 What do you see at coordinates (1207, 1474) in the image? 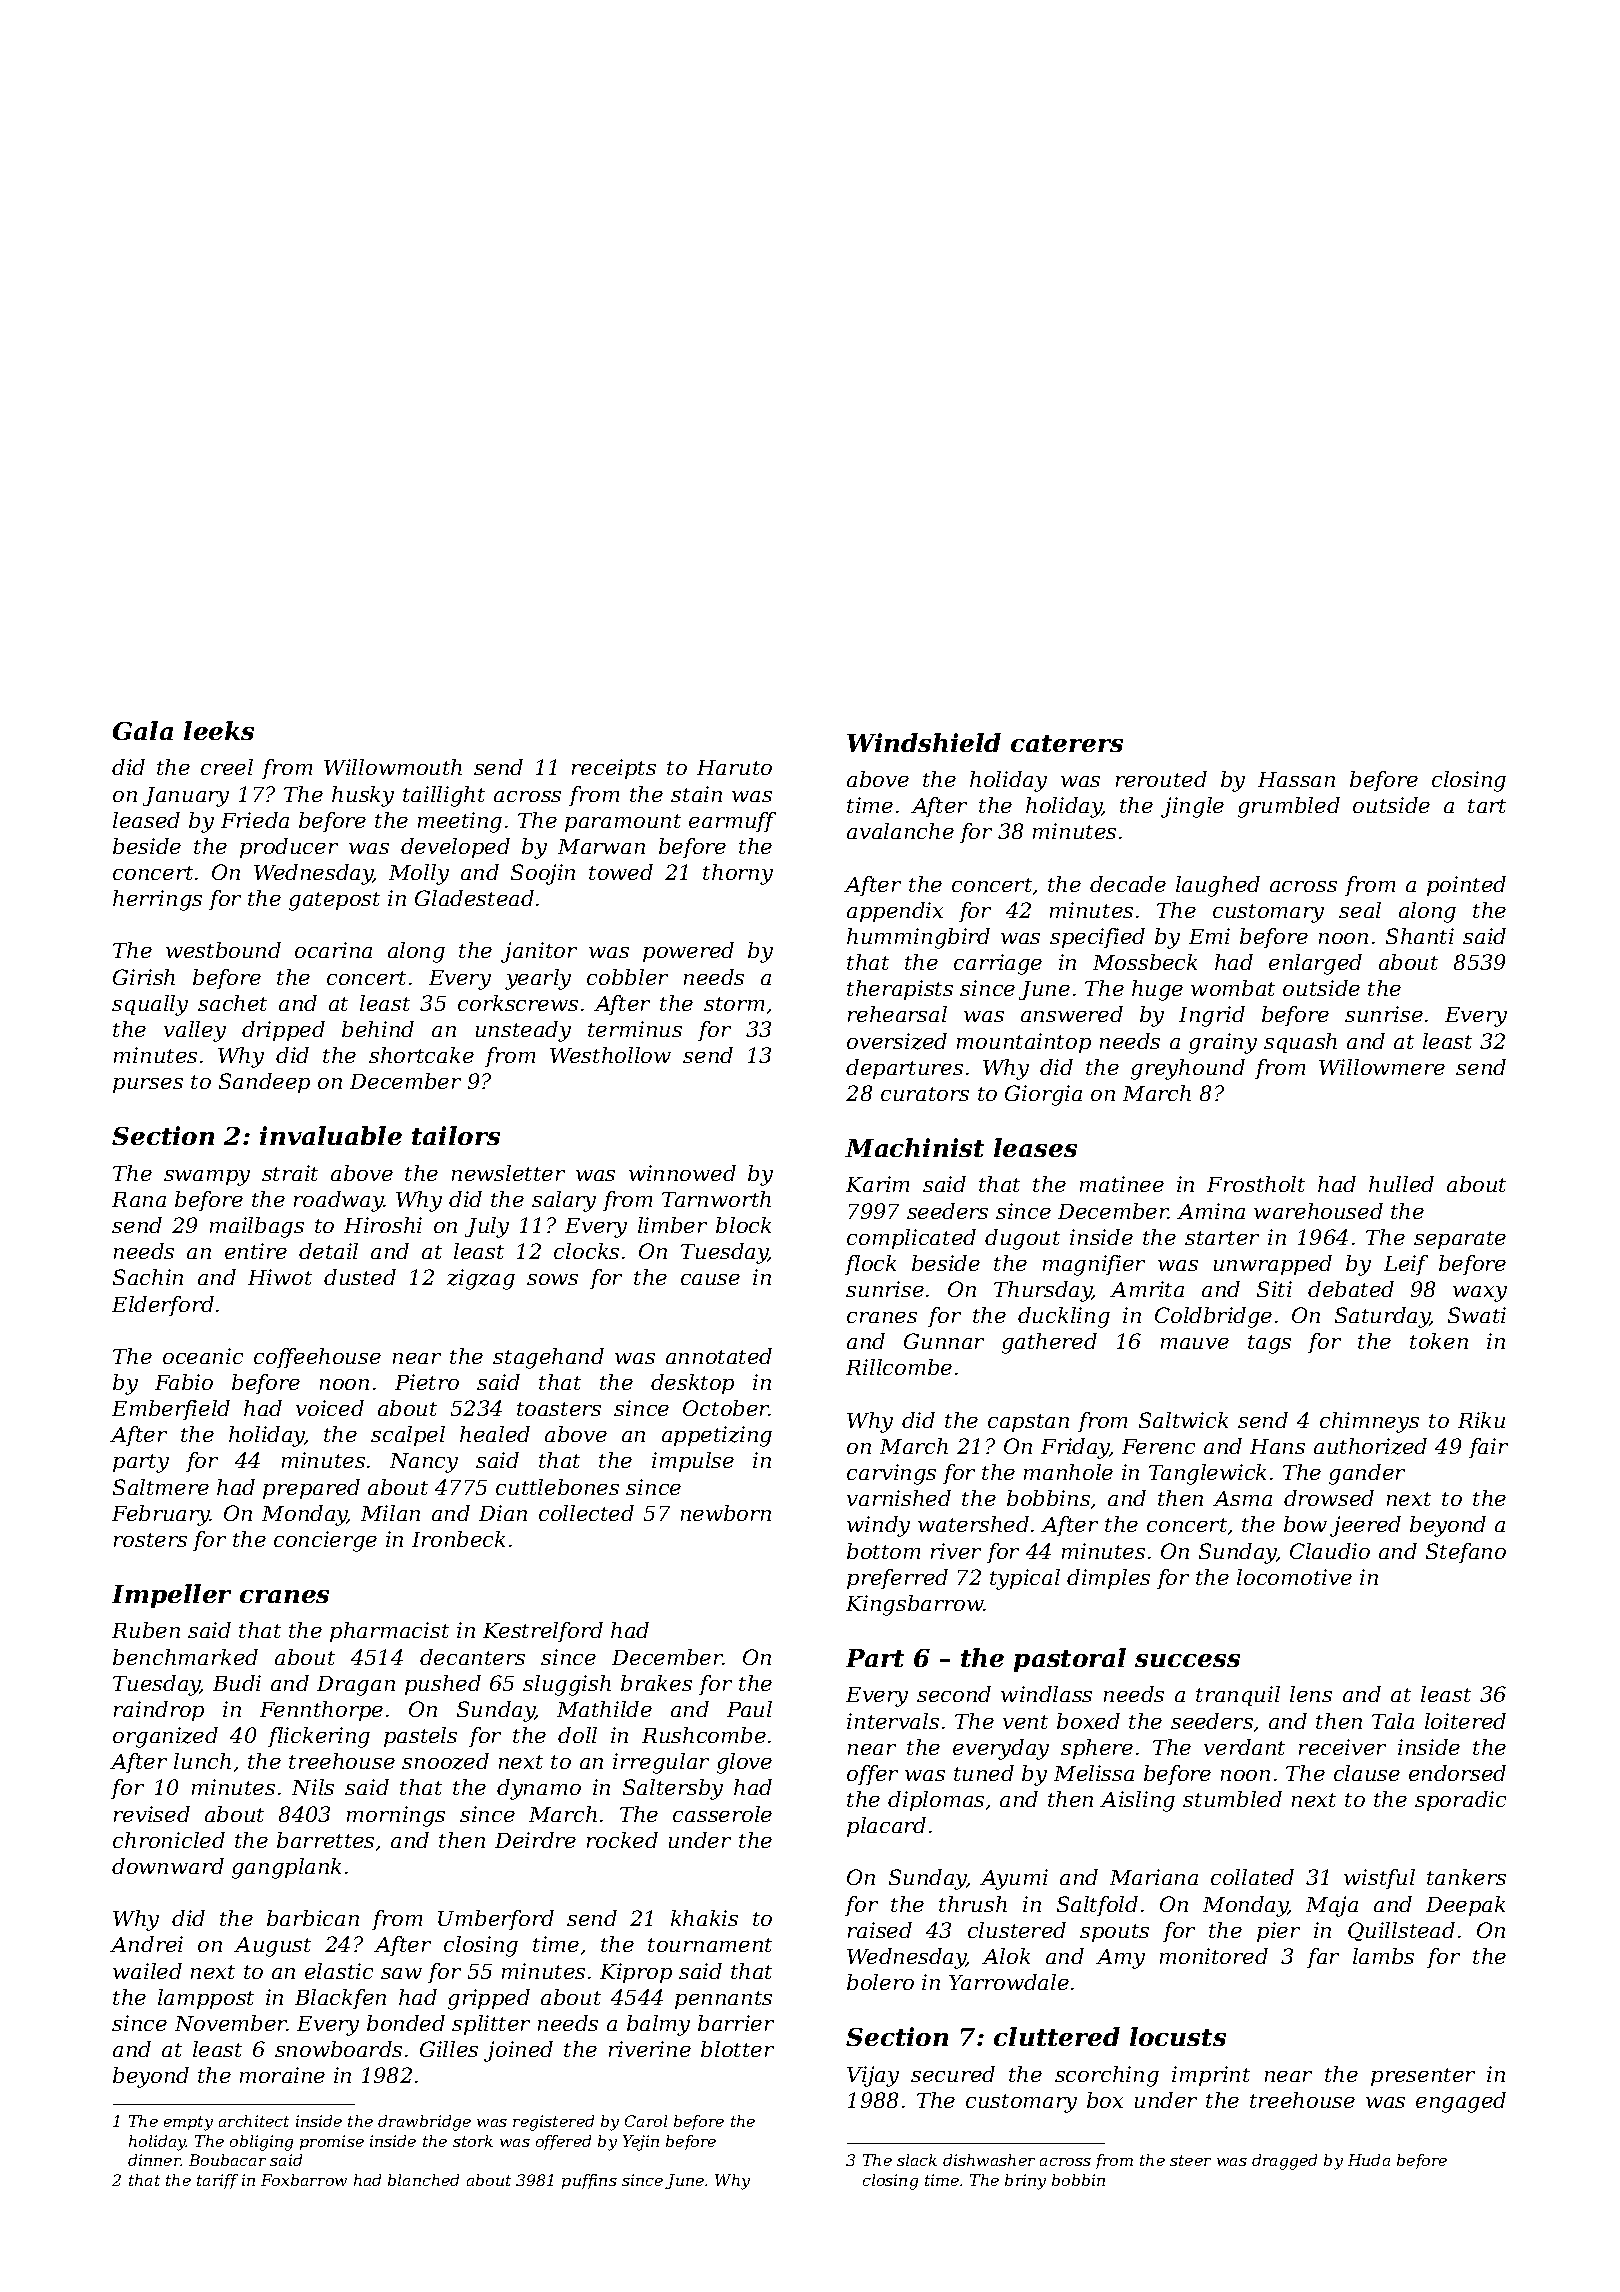
I see `Tanglewick` at bounding box center [1207, 1474].
